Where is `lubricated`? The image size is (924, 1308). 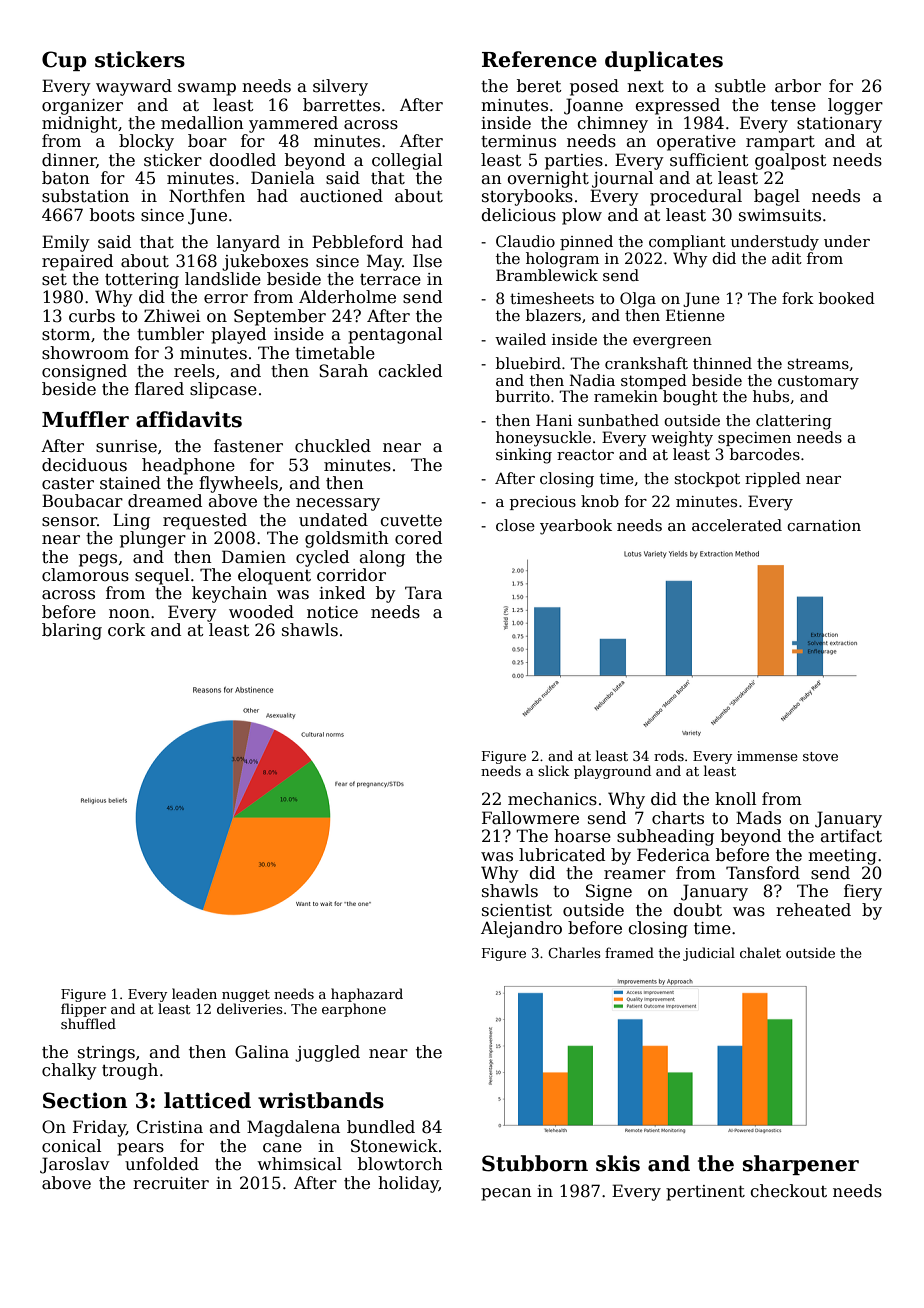
lubricated is located at coordinates (562, 855).
